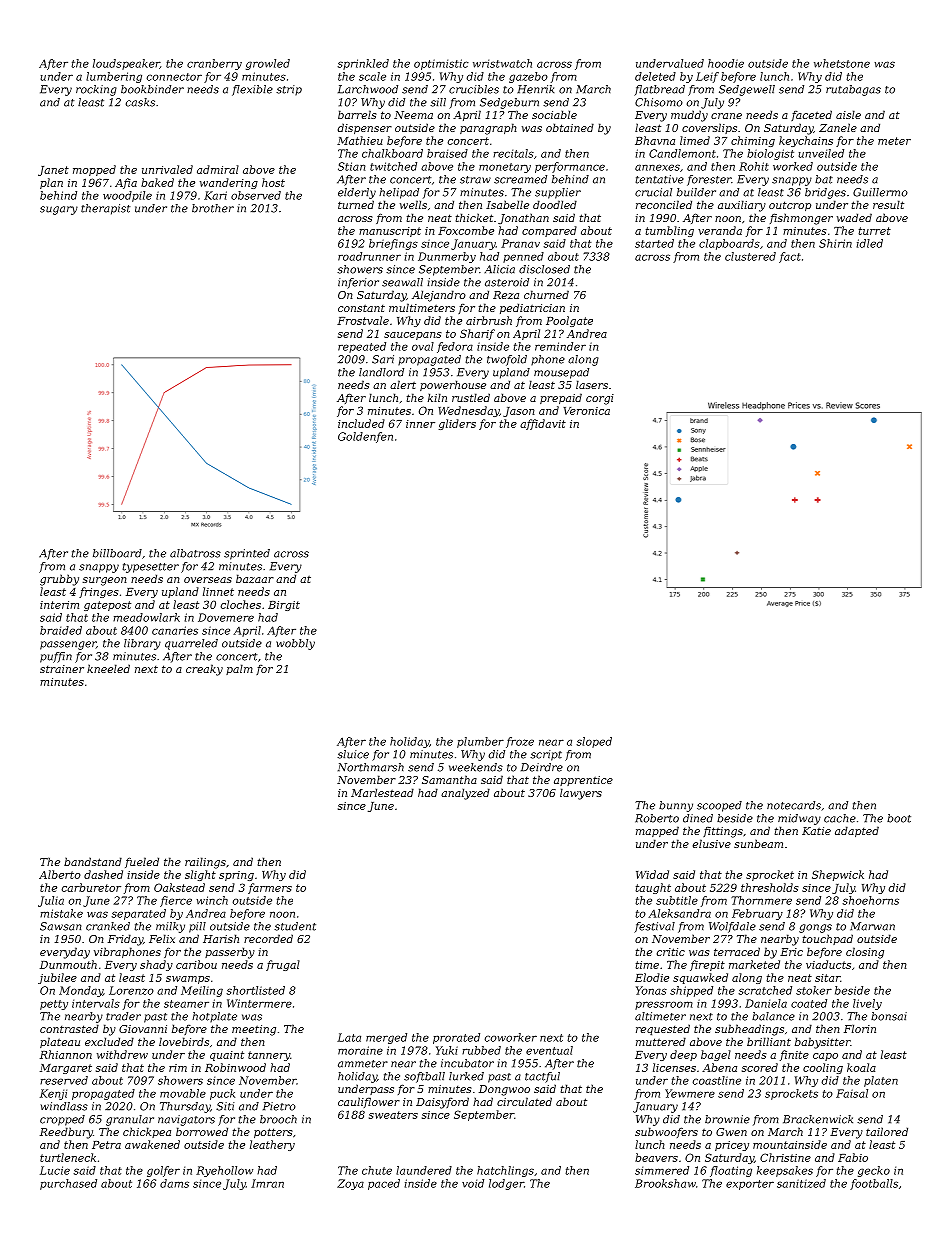 The image size is (952, 1233). Describe the element at coordinates (707, 77) in the page. I see `Leif` at that location.
